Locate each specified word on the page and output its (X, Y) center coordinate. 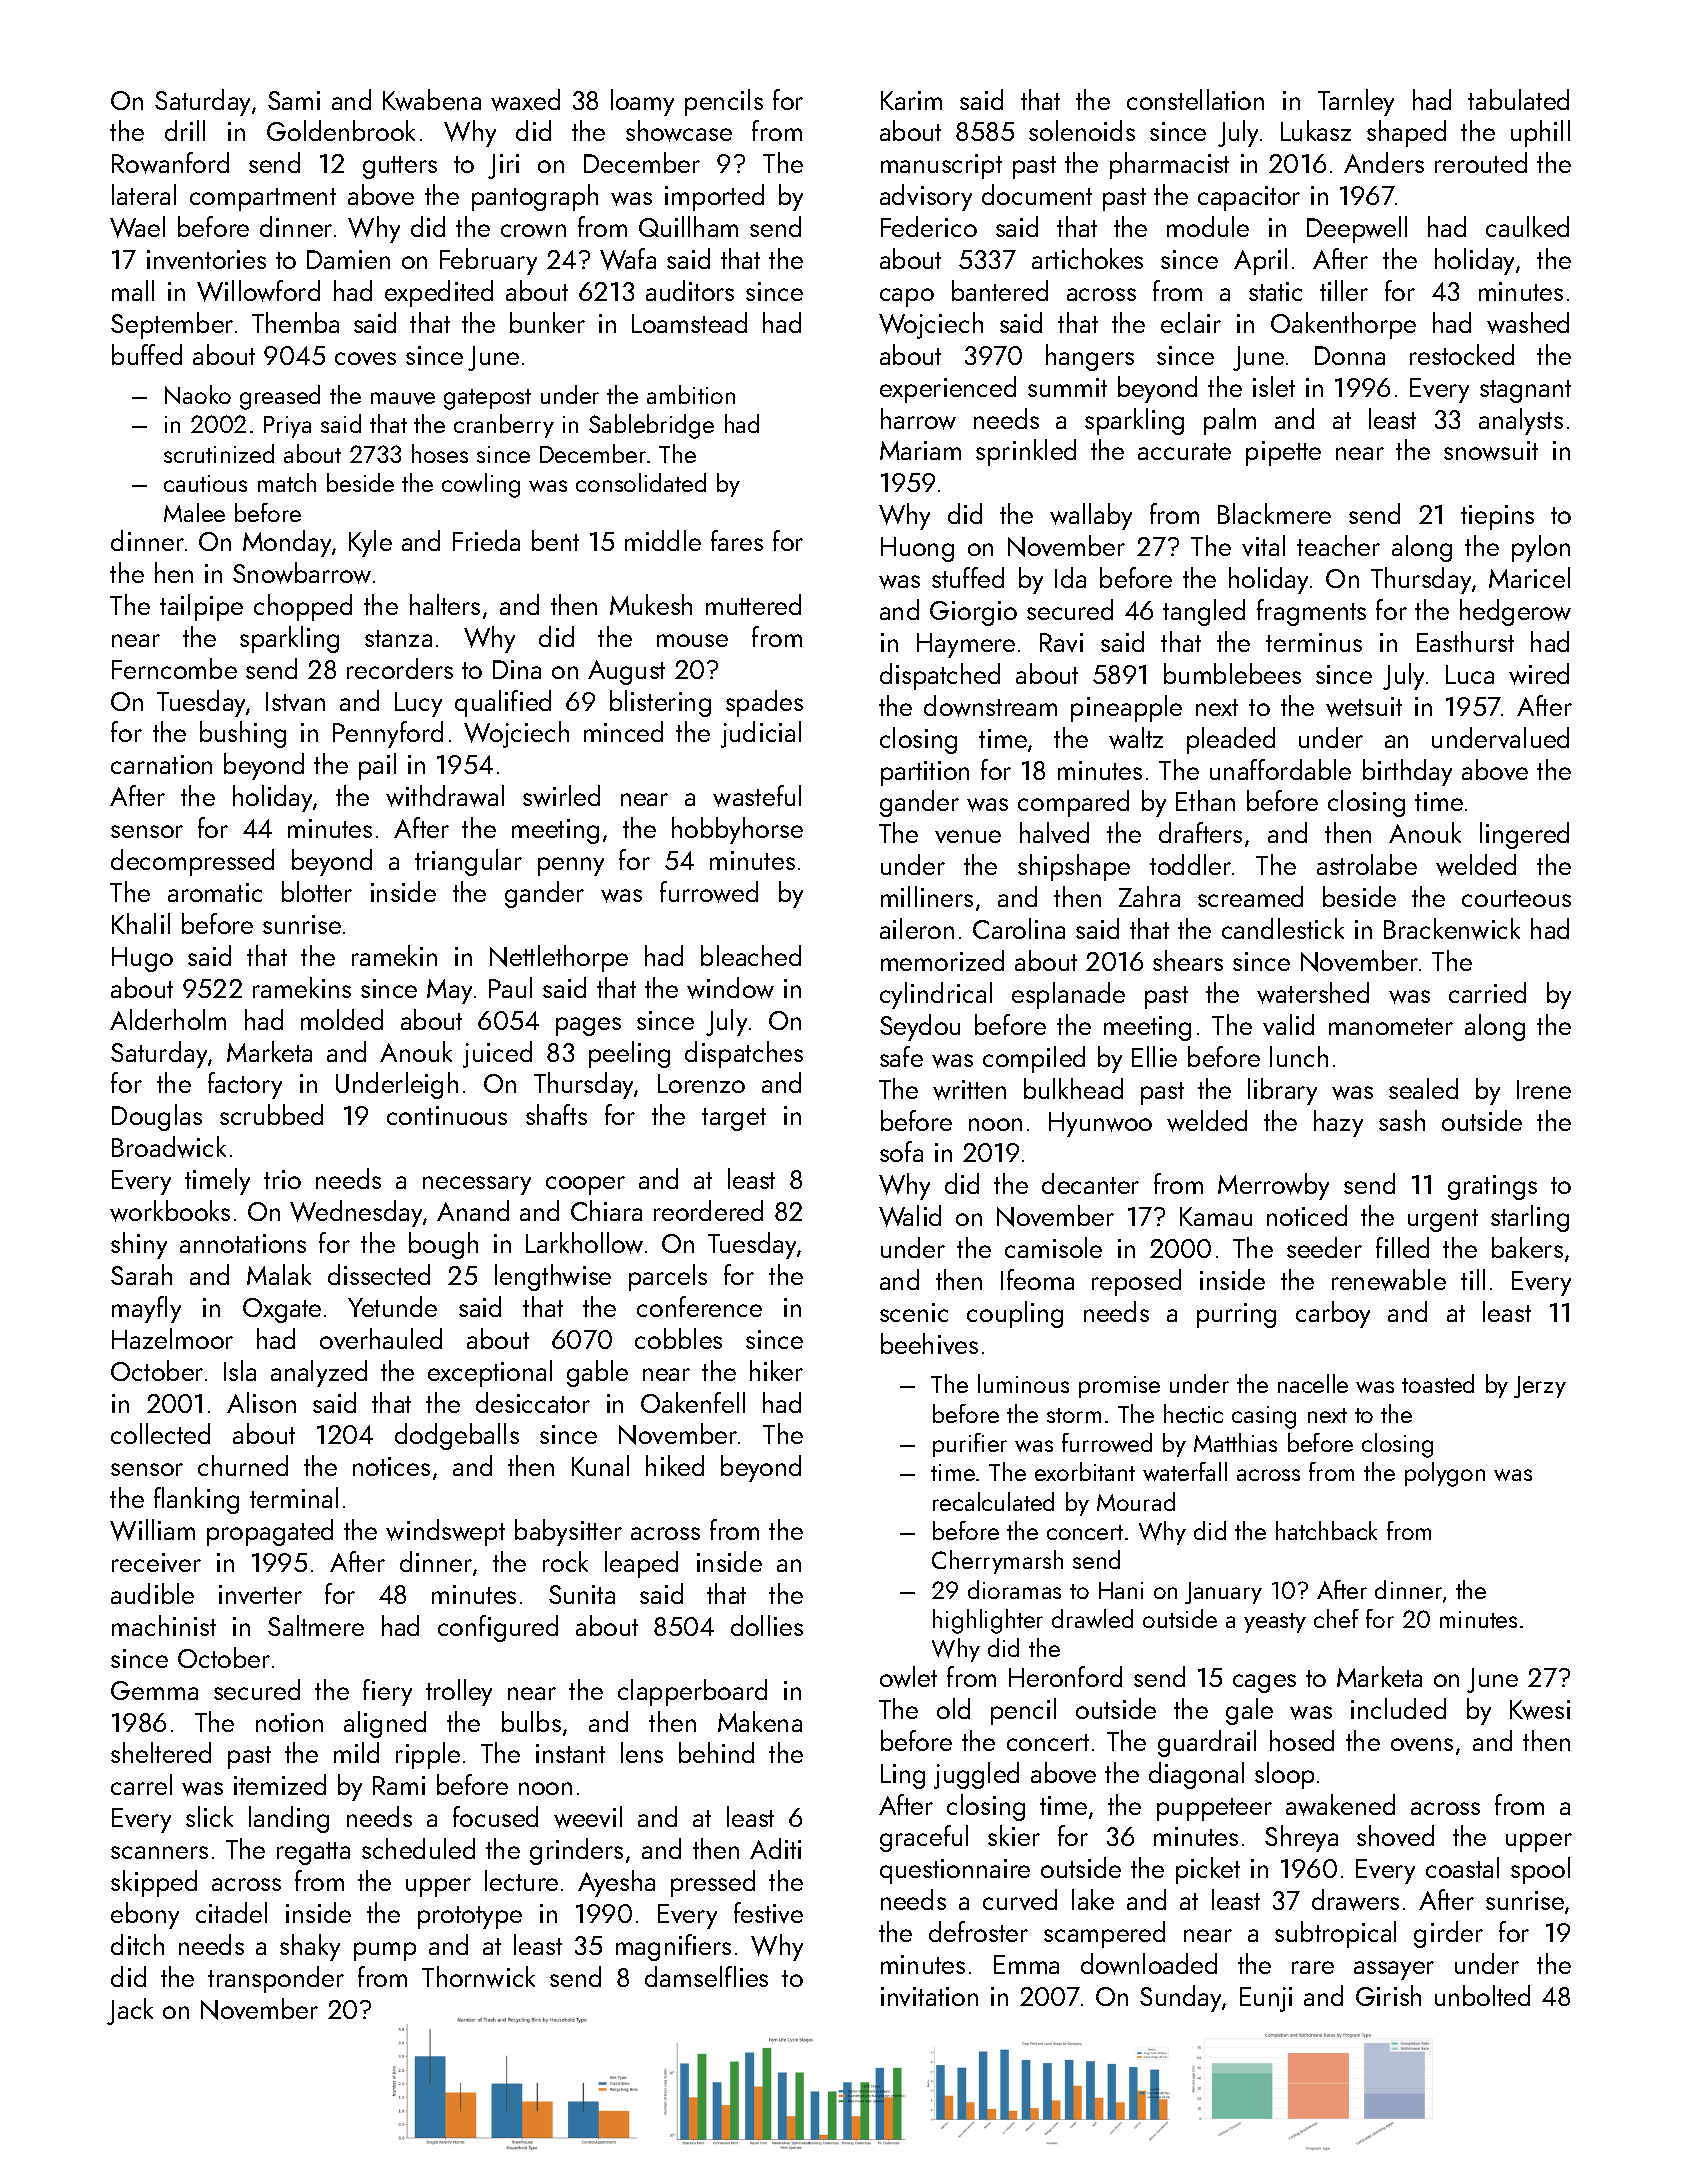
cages (1264, 1683)
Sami (294, 100)
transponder (276, 1979)
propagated (270, 1532)
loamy (642, 102)
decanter (1090, 1183)
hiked (675, 1465)
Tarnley (1356, 102)
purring (1236, 1315)
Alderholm (168, 1019)
